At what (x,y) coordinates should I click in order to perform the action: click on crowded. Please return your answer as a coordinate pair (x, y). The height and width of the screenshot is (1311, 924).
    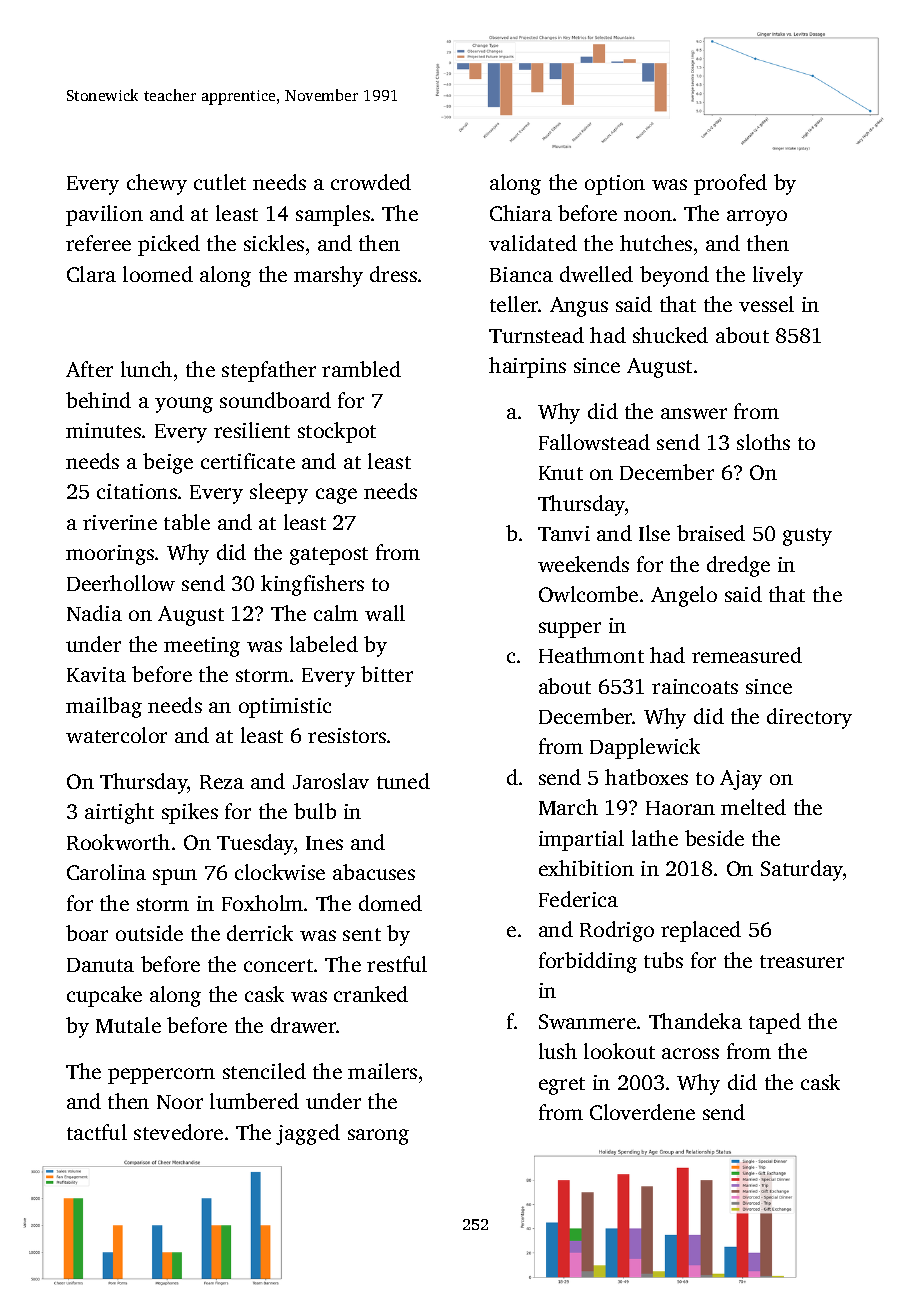
    Looking at the image, I should click on (371, 182).
